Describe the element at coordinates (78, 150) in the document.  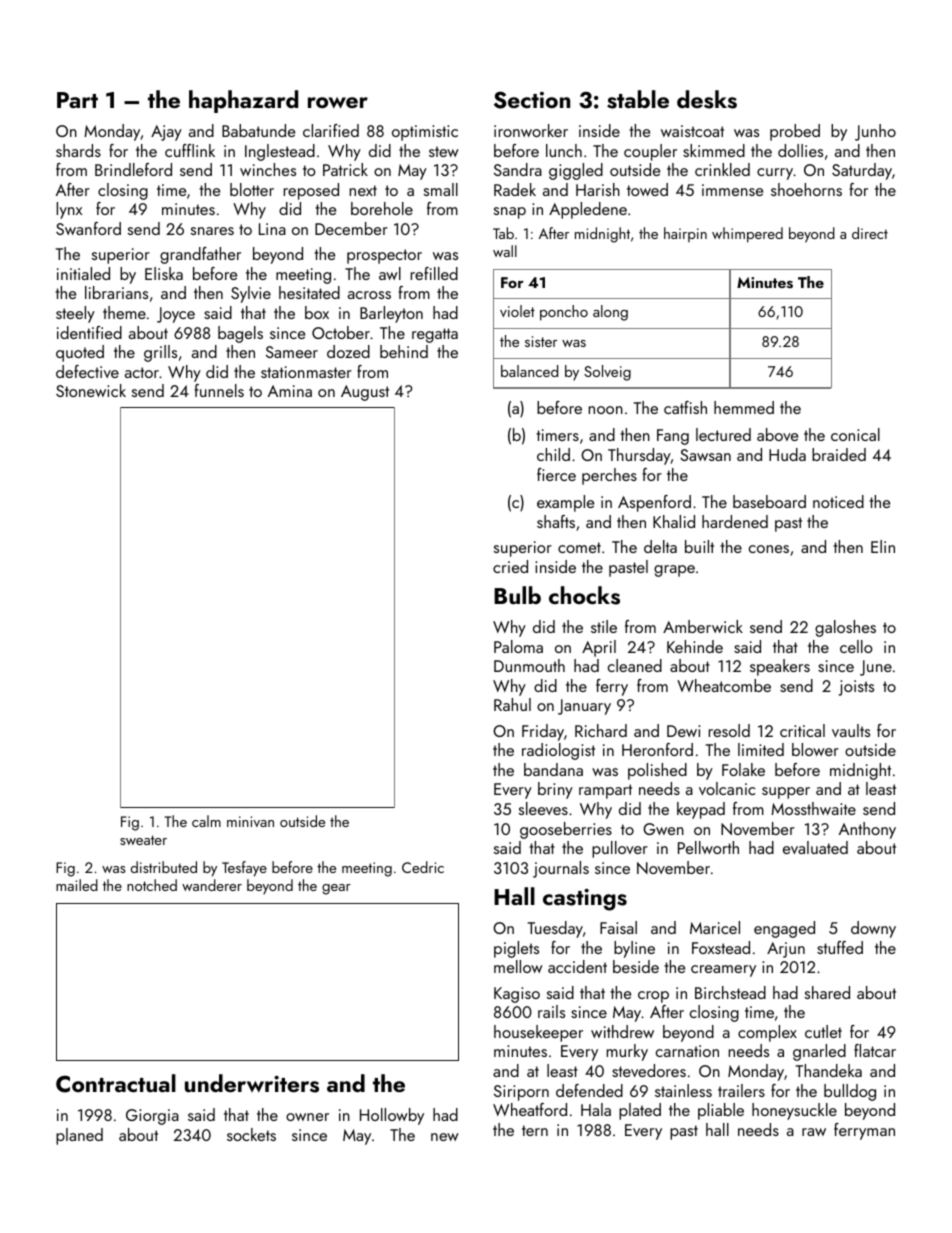
I see `shards` at that location.
